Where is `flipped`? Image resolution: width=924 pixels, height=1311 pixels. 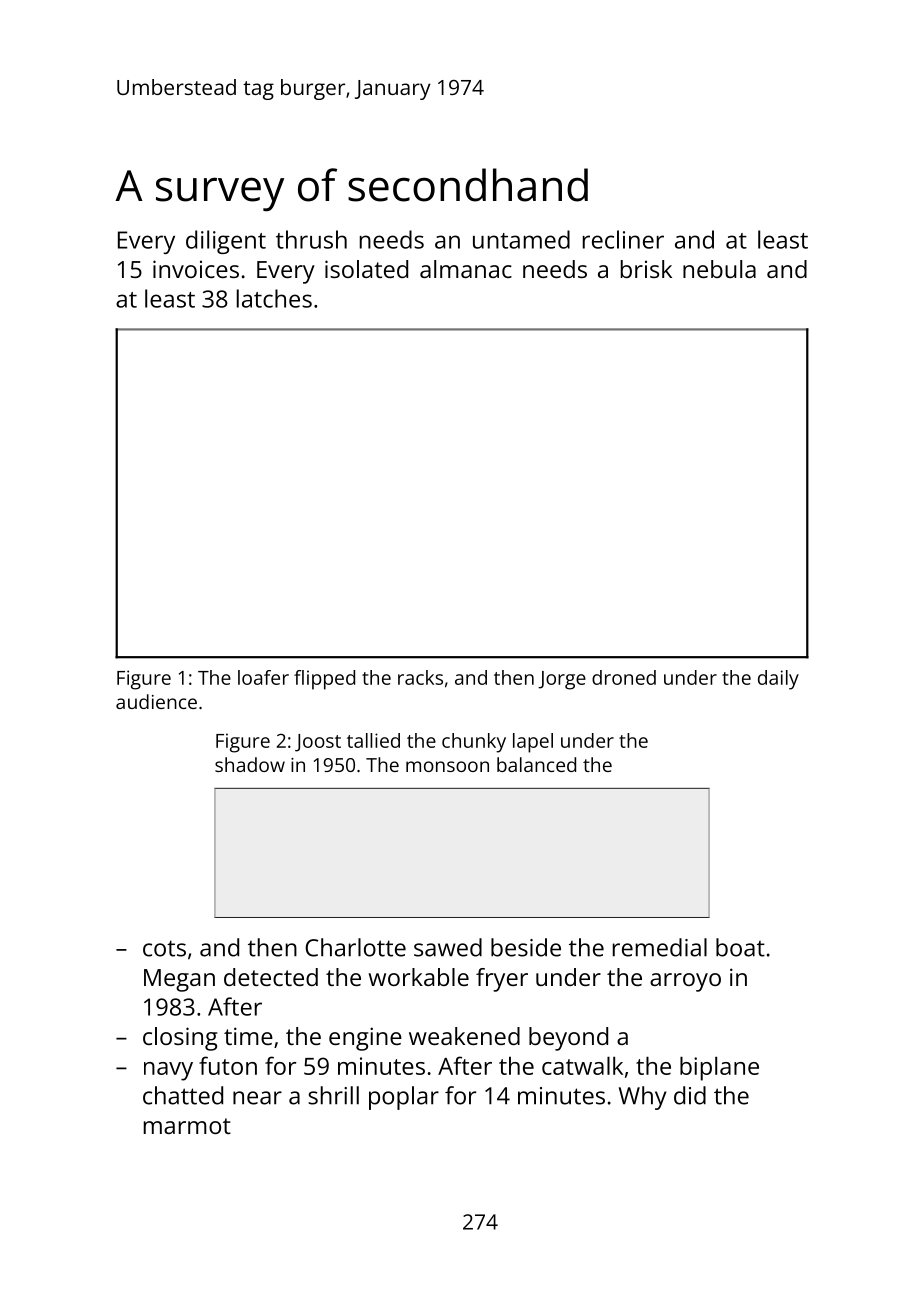
flipped is located at coordinates (324, 680).
